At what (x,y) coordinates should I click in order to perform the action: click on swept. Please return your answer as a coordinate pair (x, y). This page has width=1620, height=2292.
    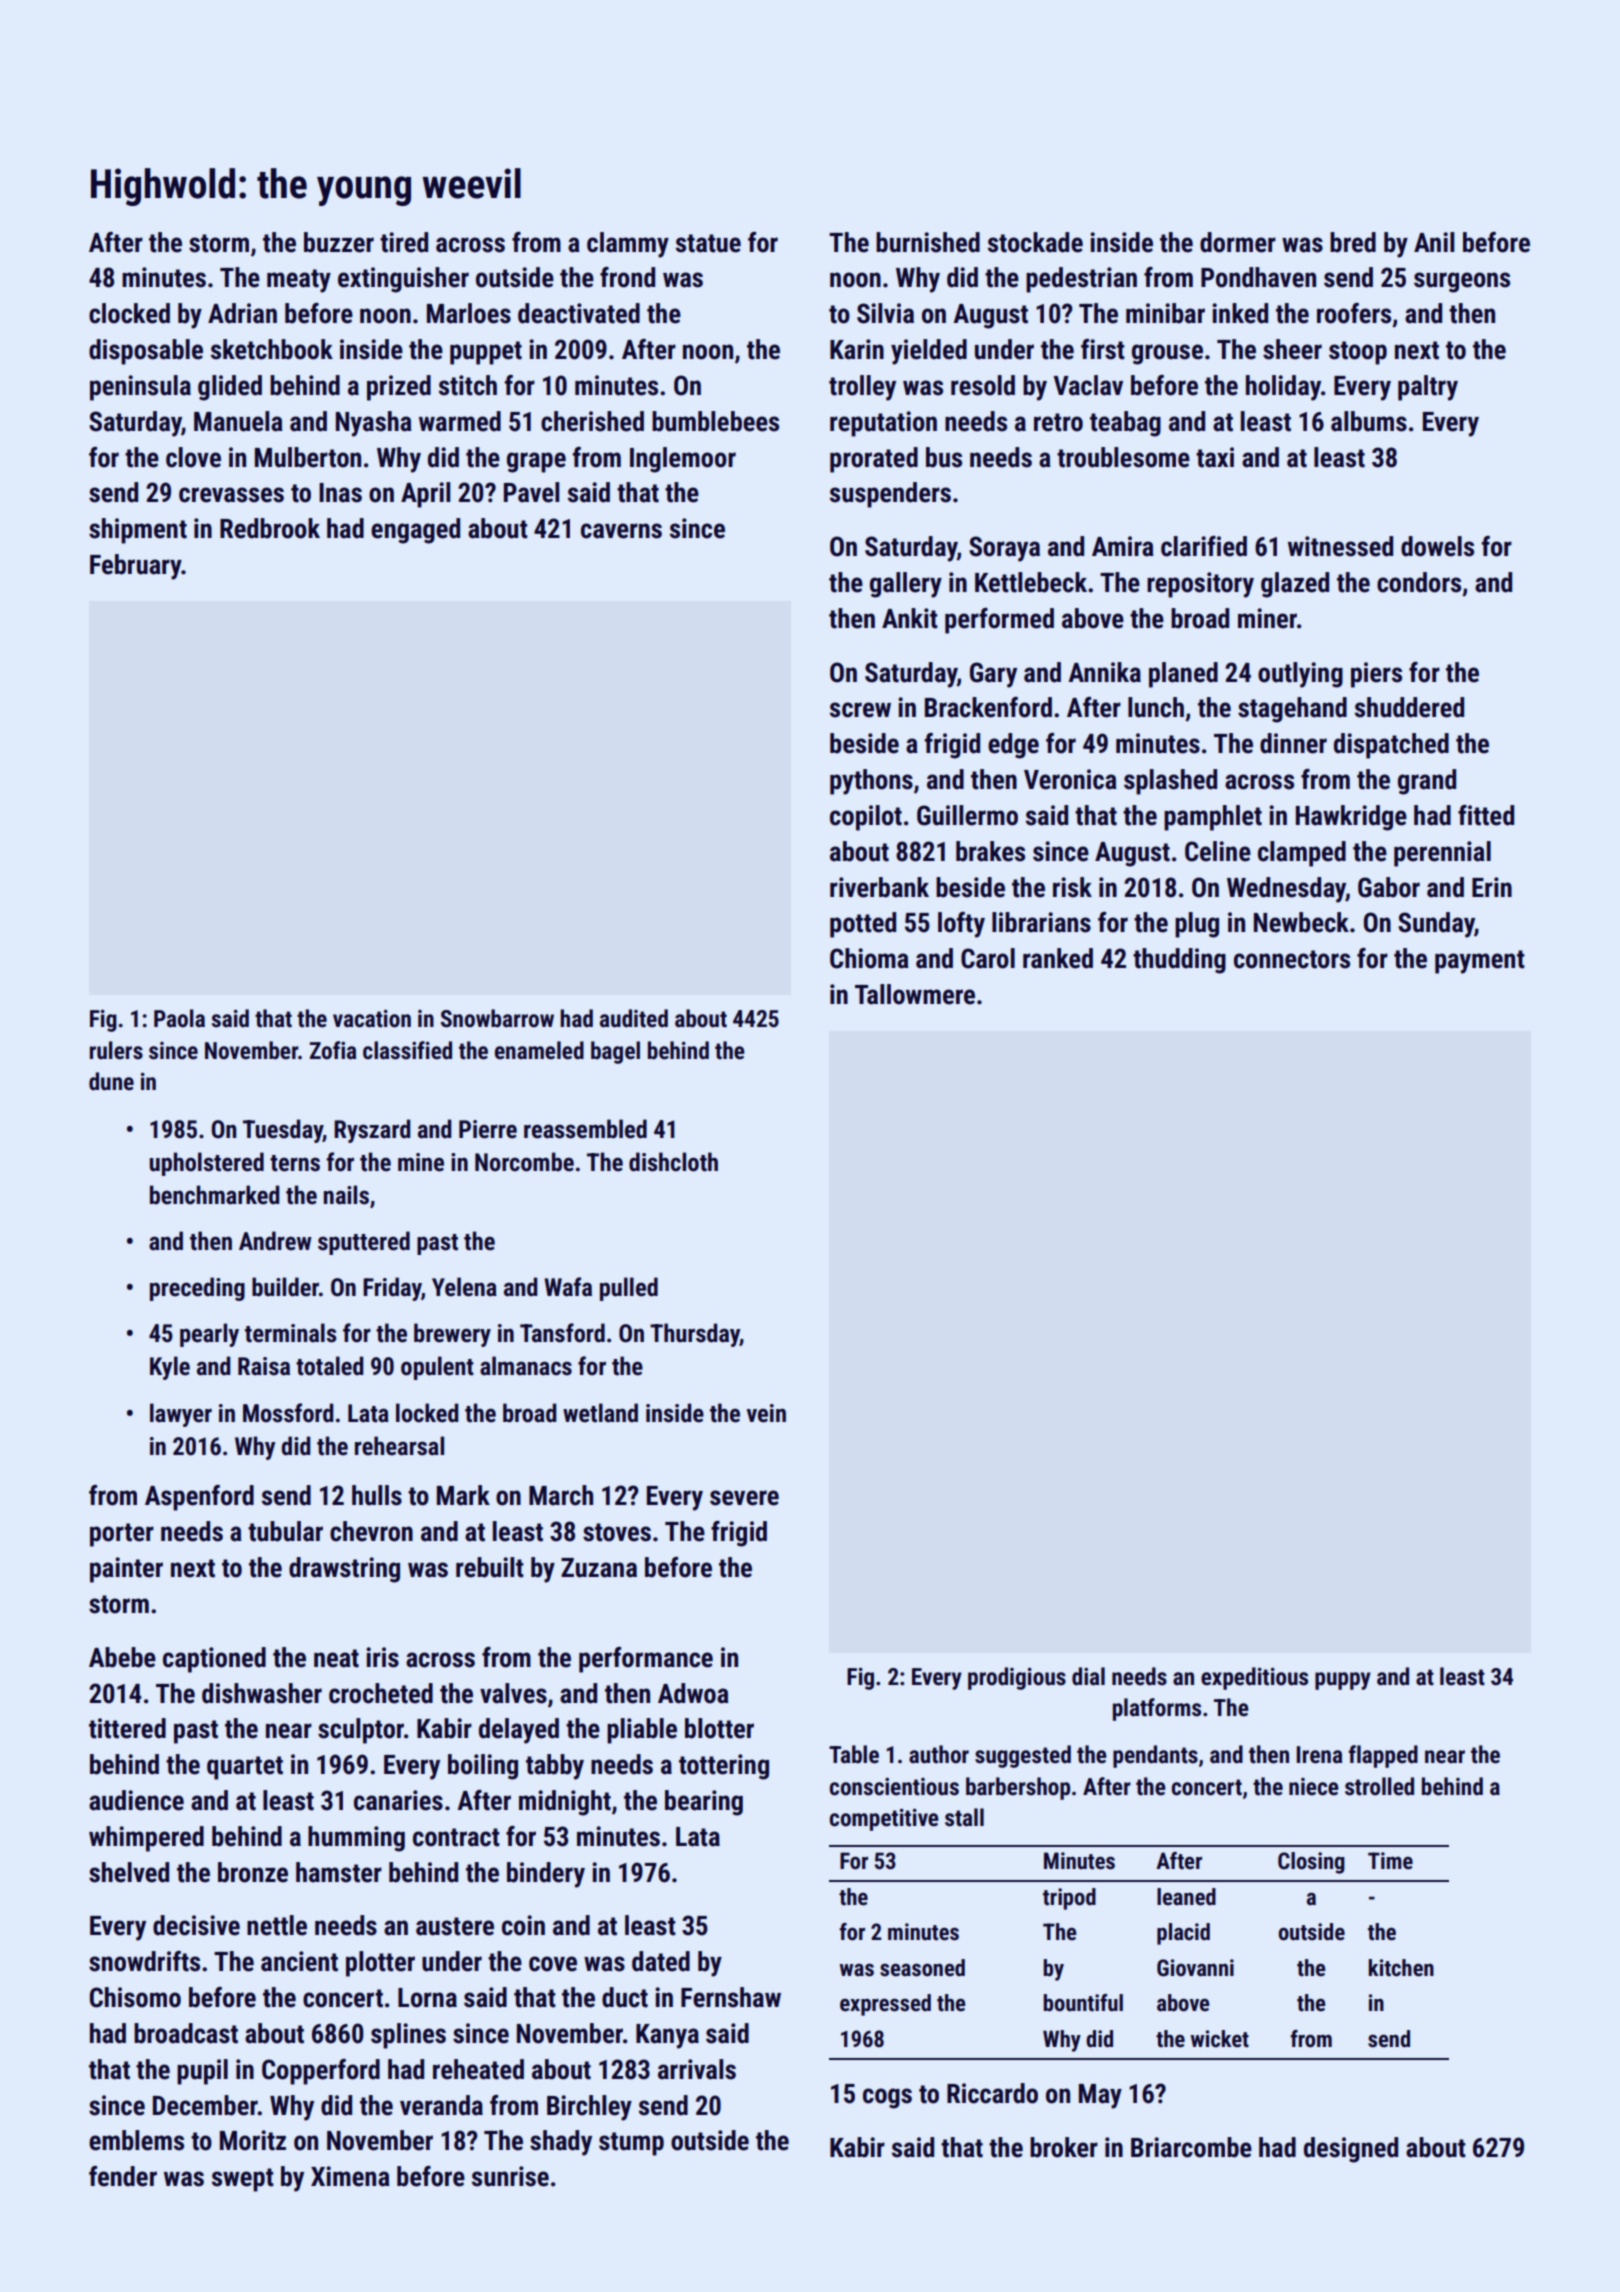
    Looking at the image, I should click on (243, 2180).
